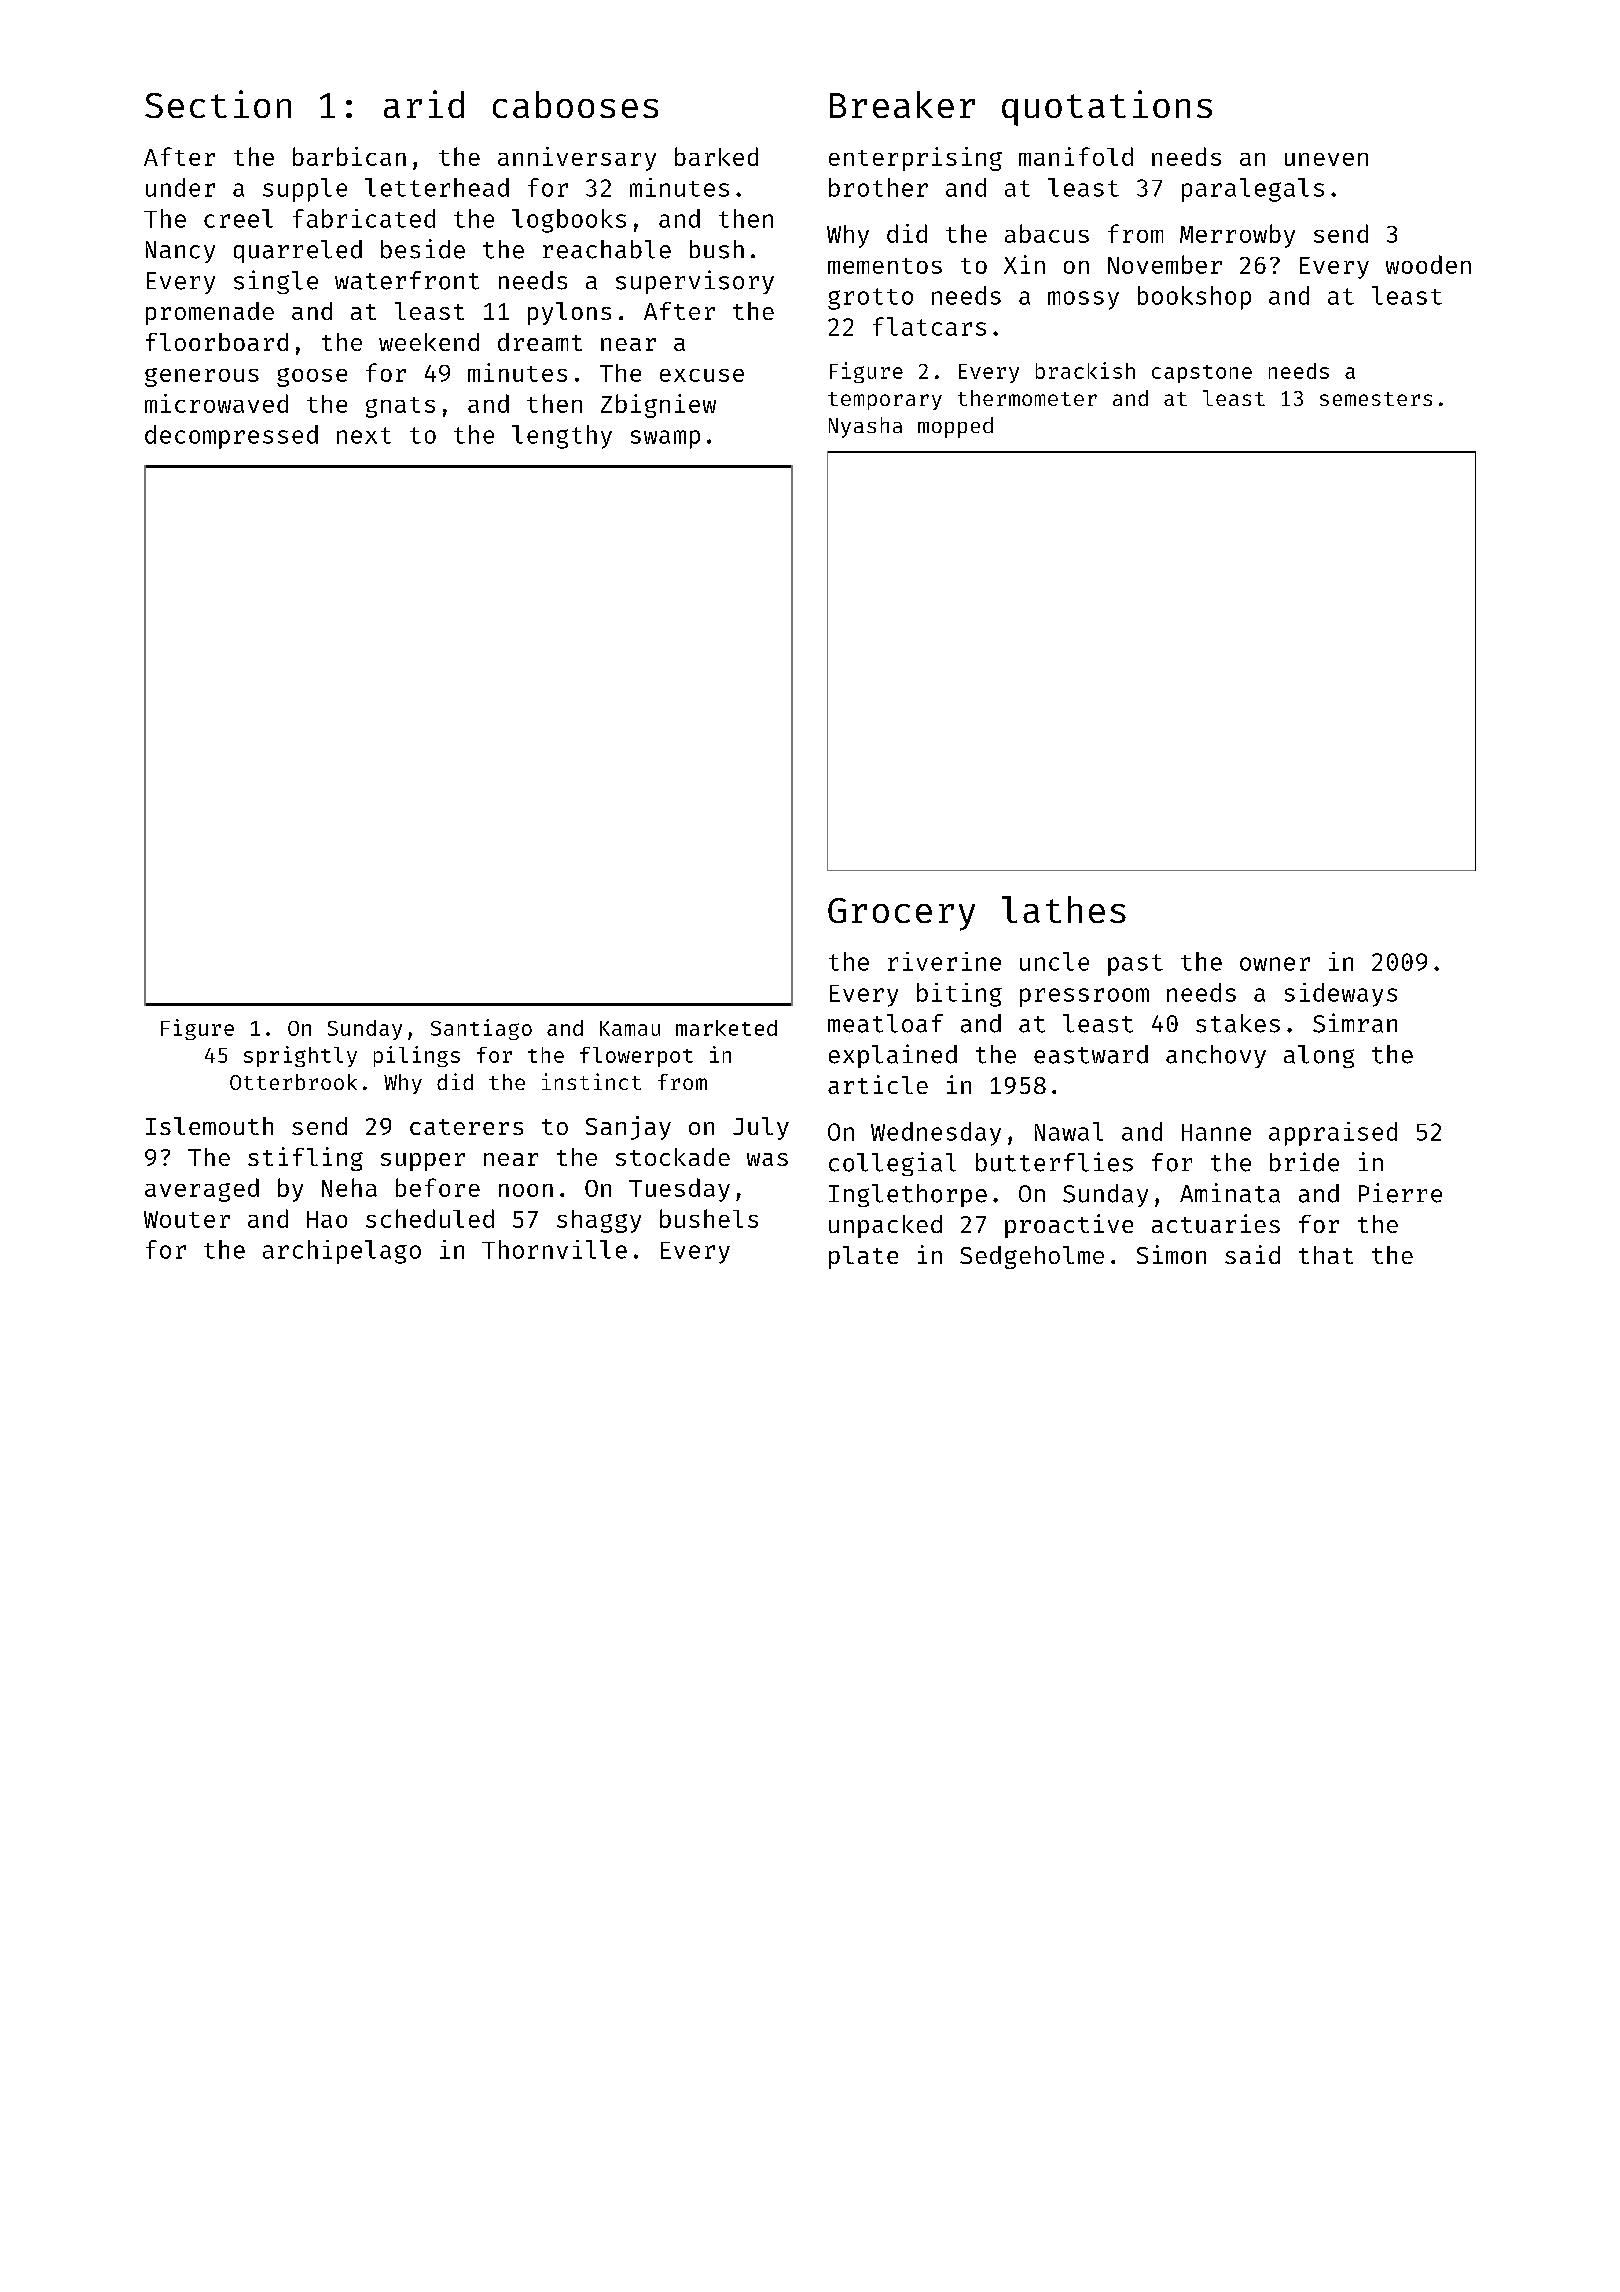 The width and height of the page is (1620, 2292). Describe the element at coordinates (1326, 159) in the page. I see `uneven` at that location.
